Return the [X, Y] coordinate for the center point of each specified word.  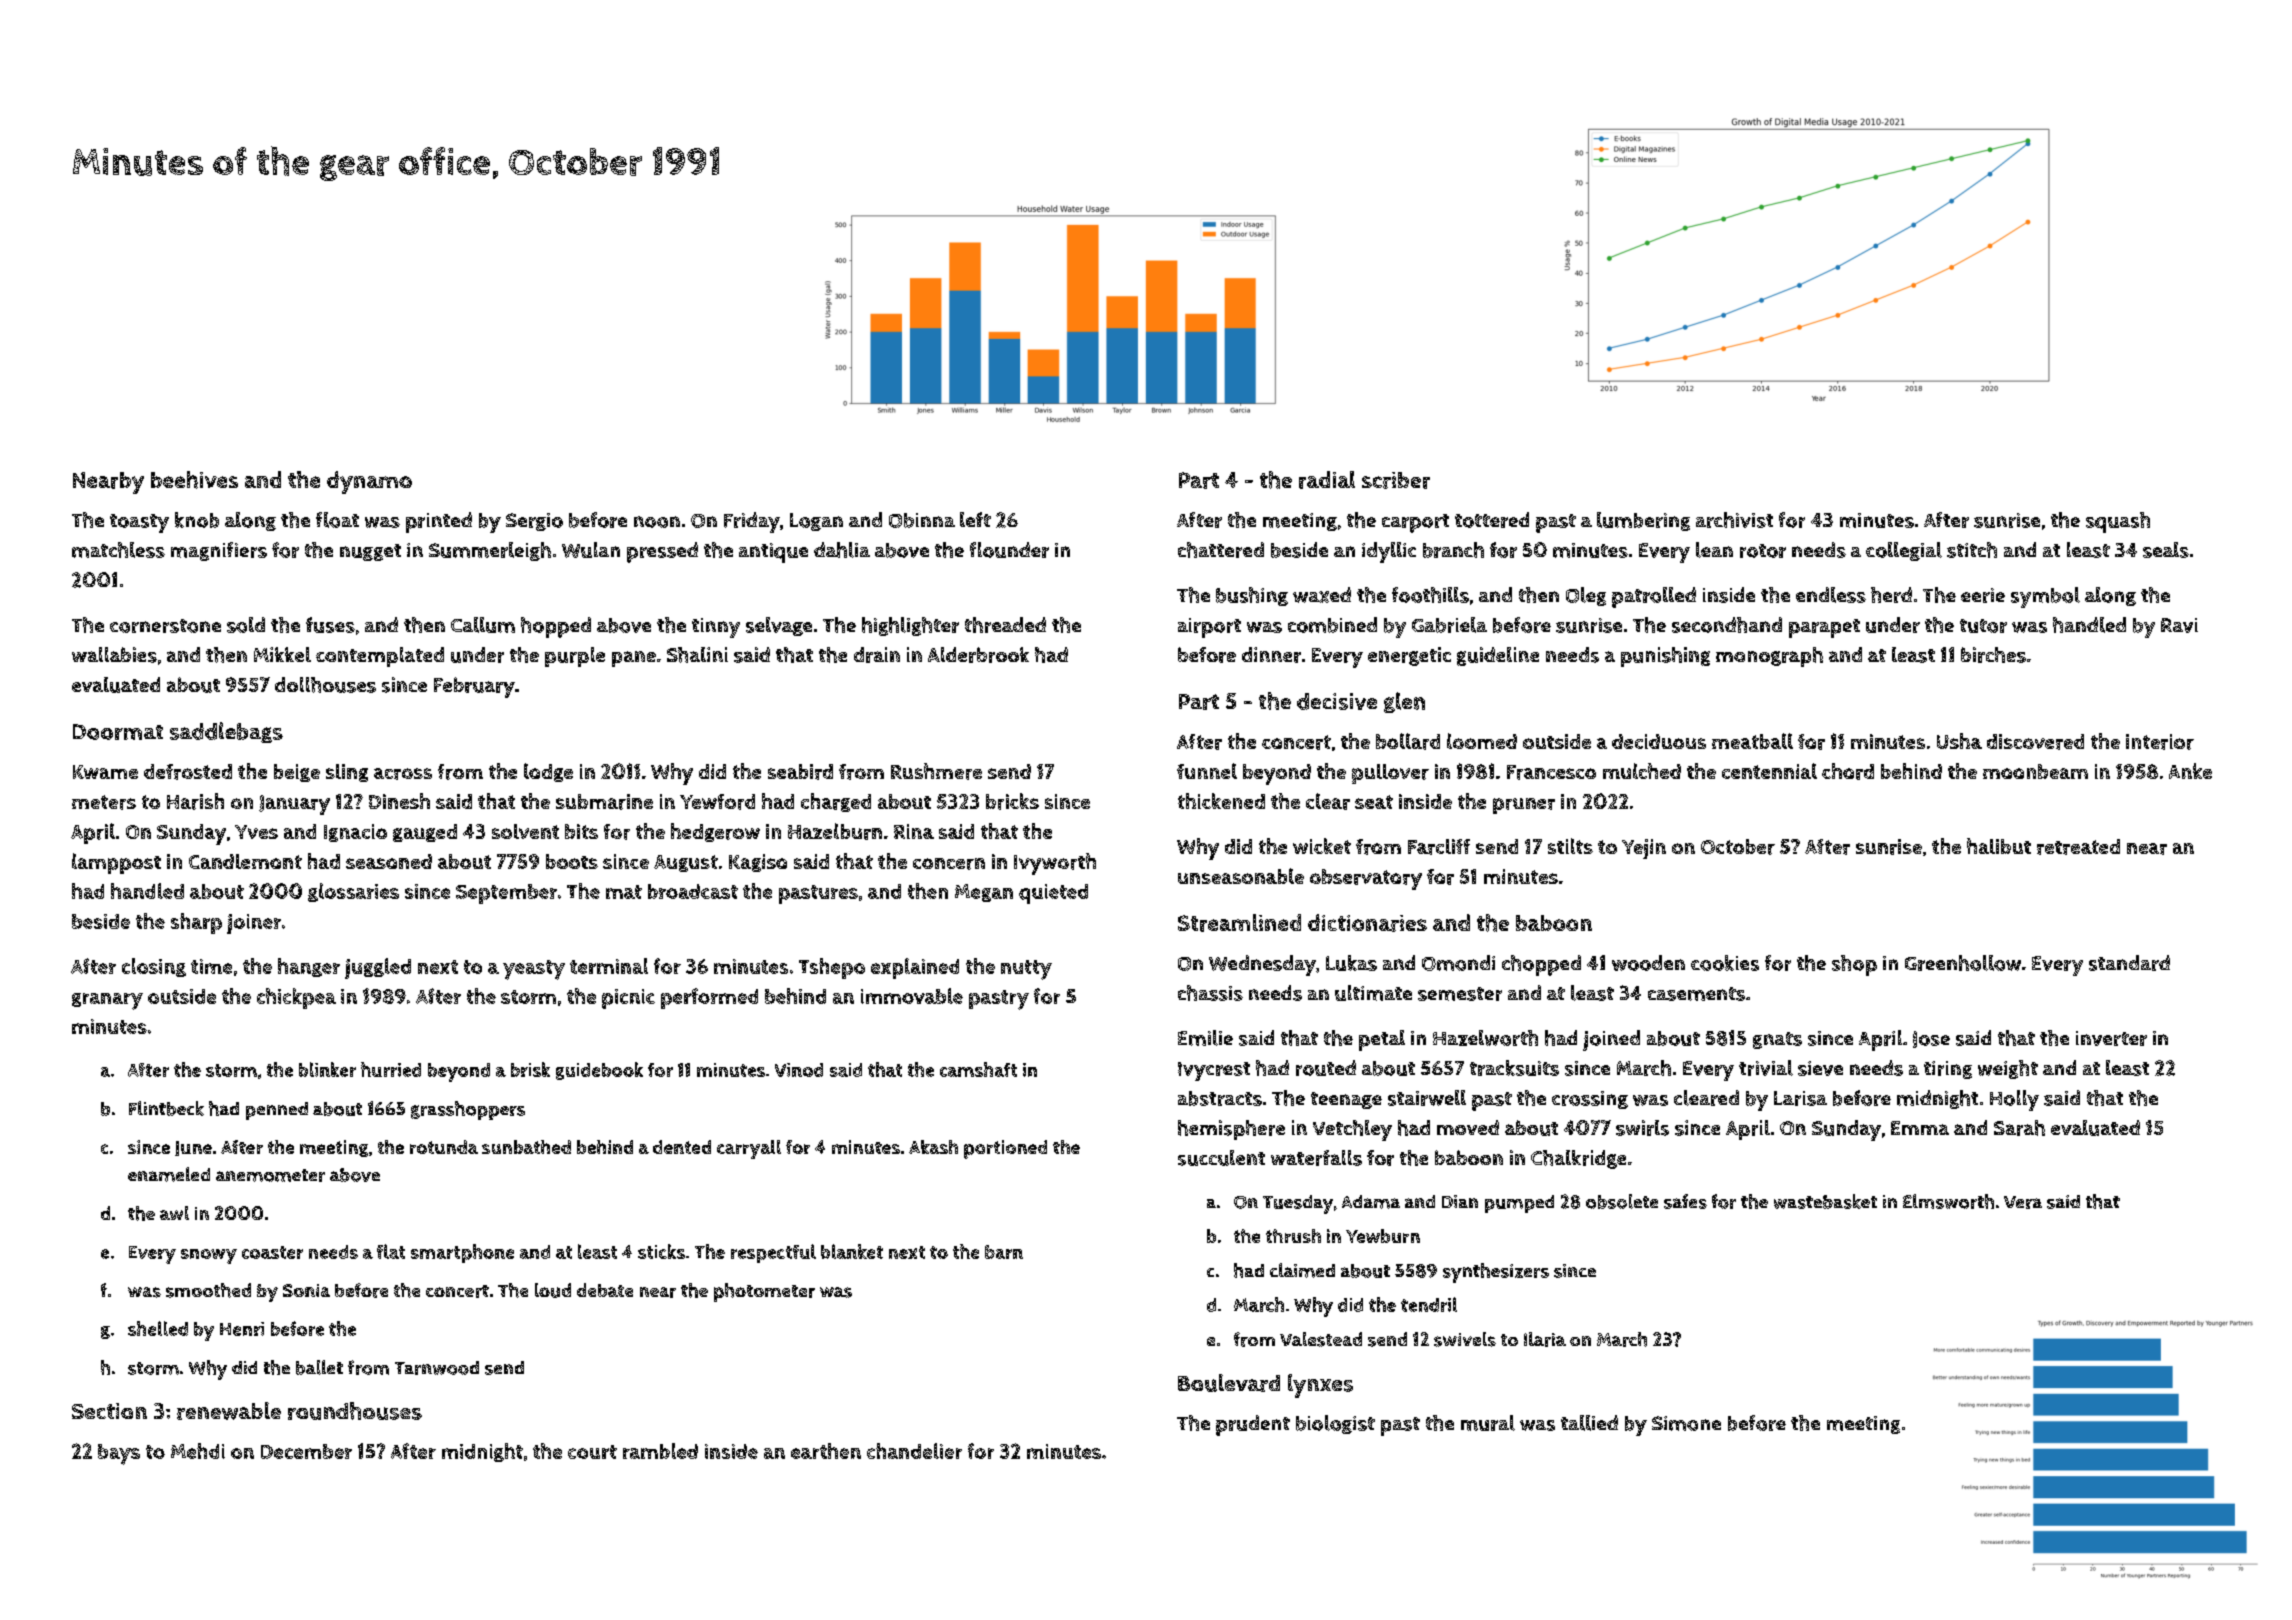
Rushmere [936, 771]
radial [1327, 480]
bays [119, 1454]
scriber [1396, 480]
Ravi [2179, 625]
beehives [194, 480]
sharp [196, 923]
